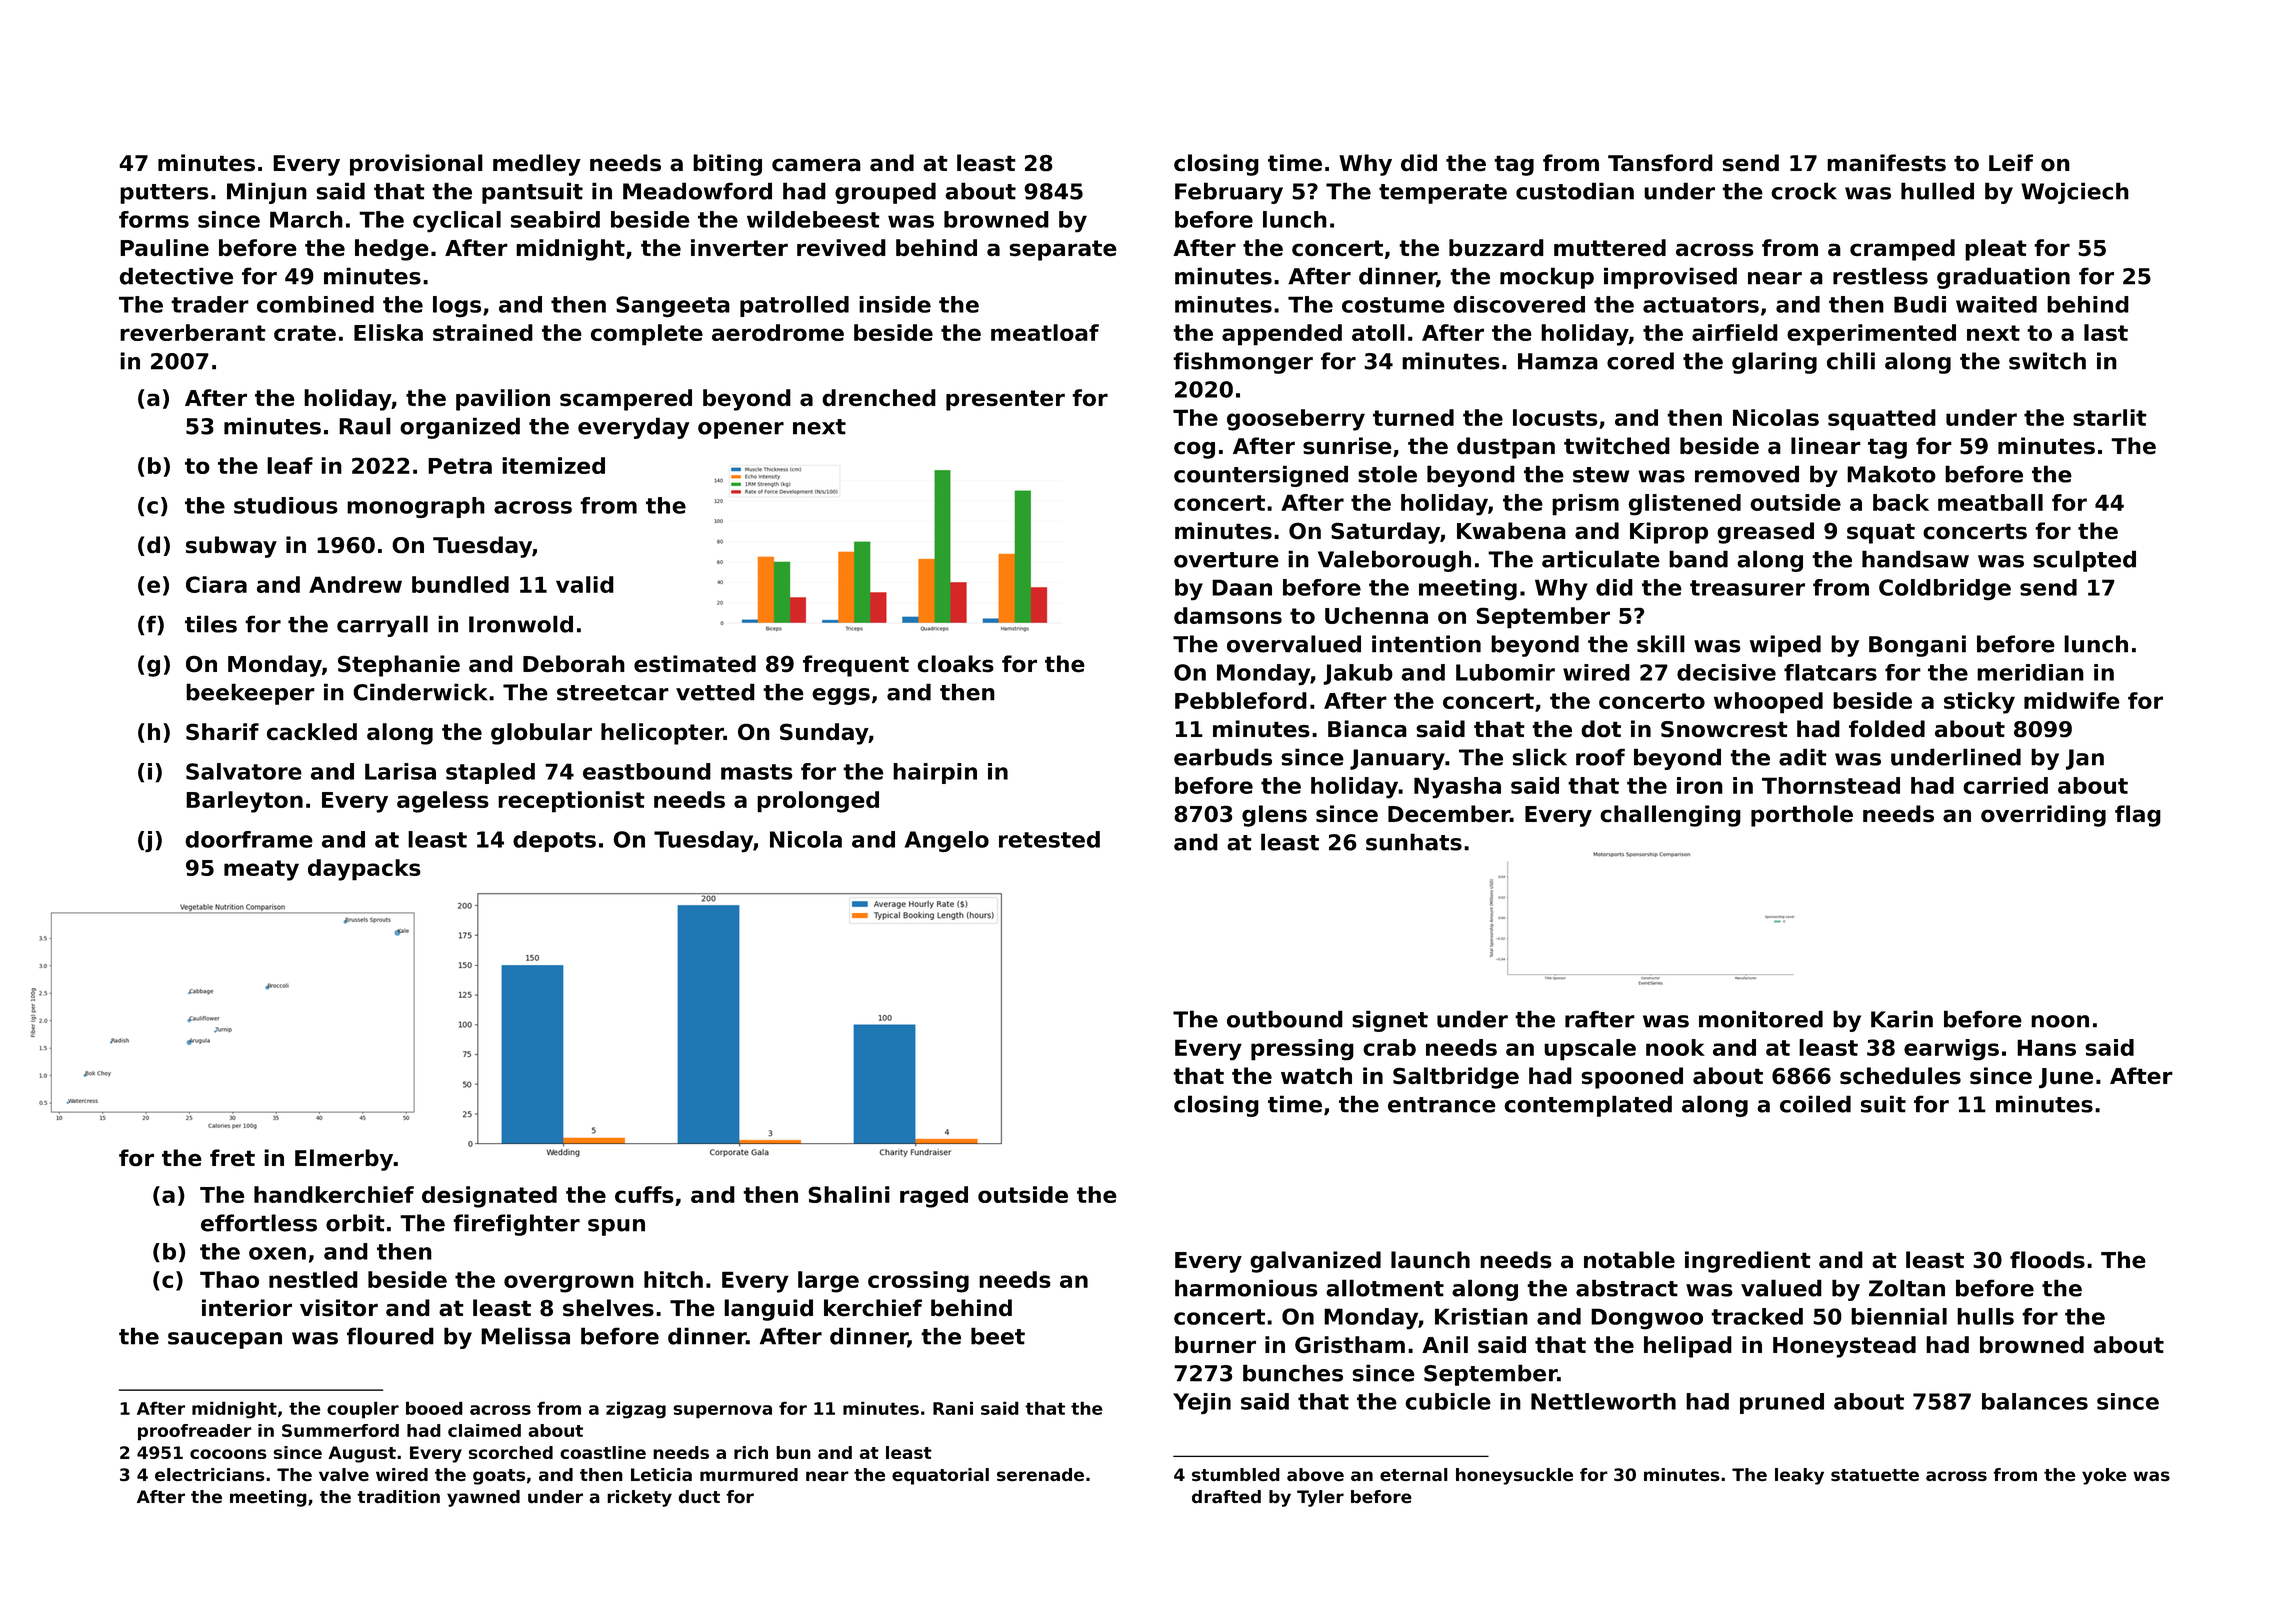 The height and width of the image is (1620, 2292). What do you see at coordinates (537, 165) in the image?
I see `medley` at bounding box center [537, 165].
